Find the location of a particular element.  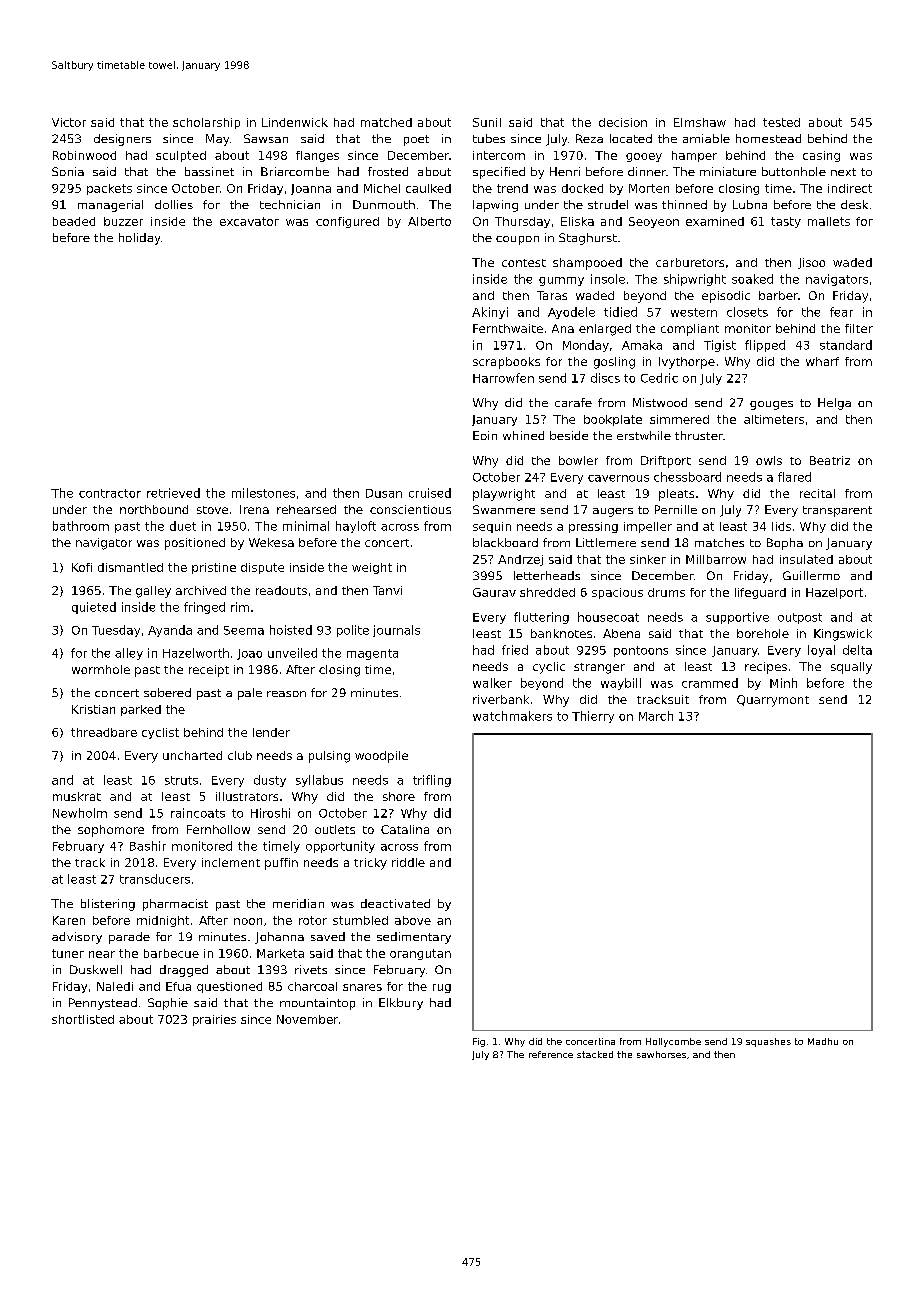

woodpile is located at coordinates (381, 757).
